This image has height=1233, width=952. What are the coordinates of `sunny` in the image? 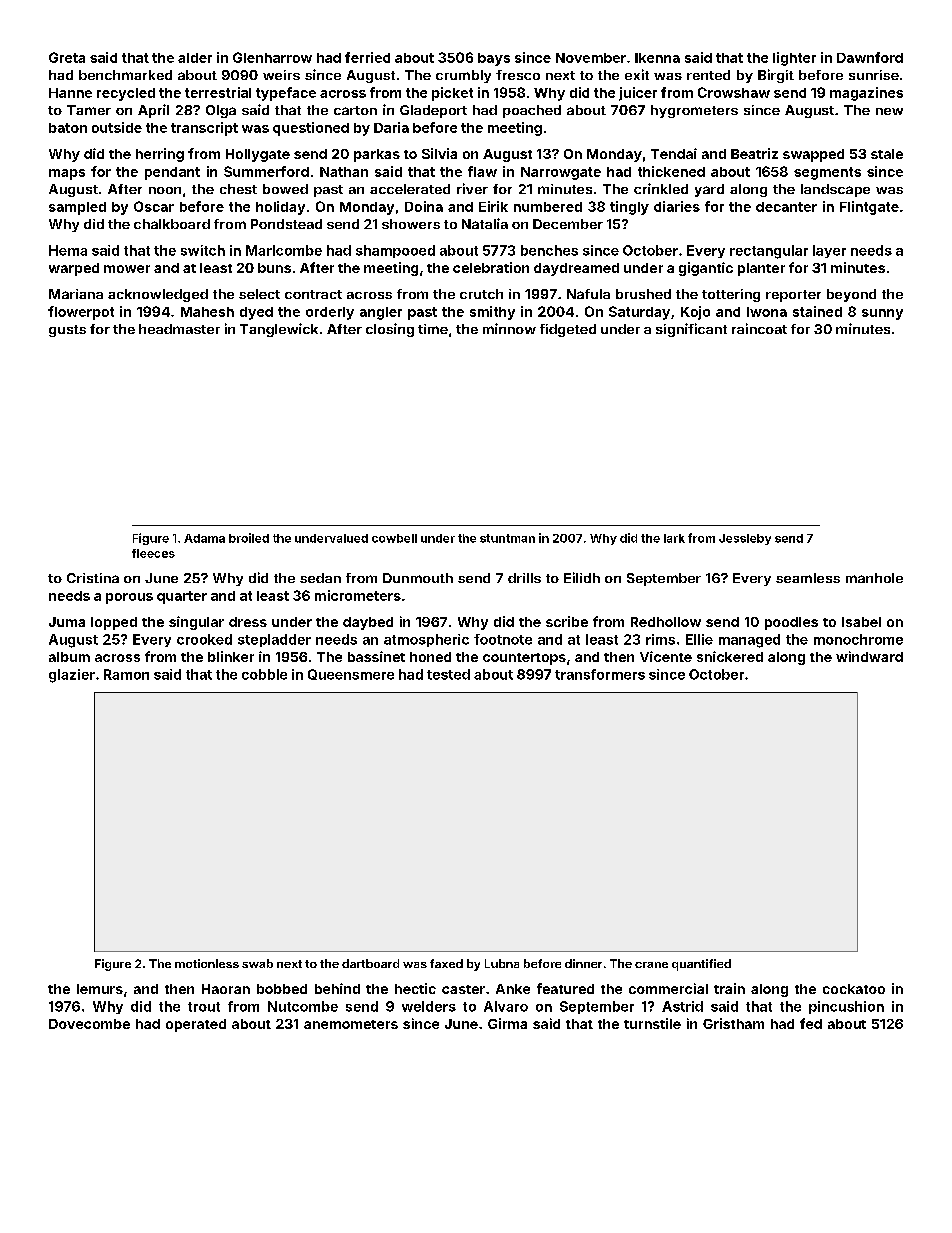 It's located at (882, 314).
